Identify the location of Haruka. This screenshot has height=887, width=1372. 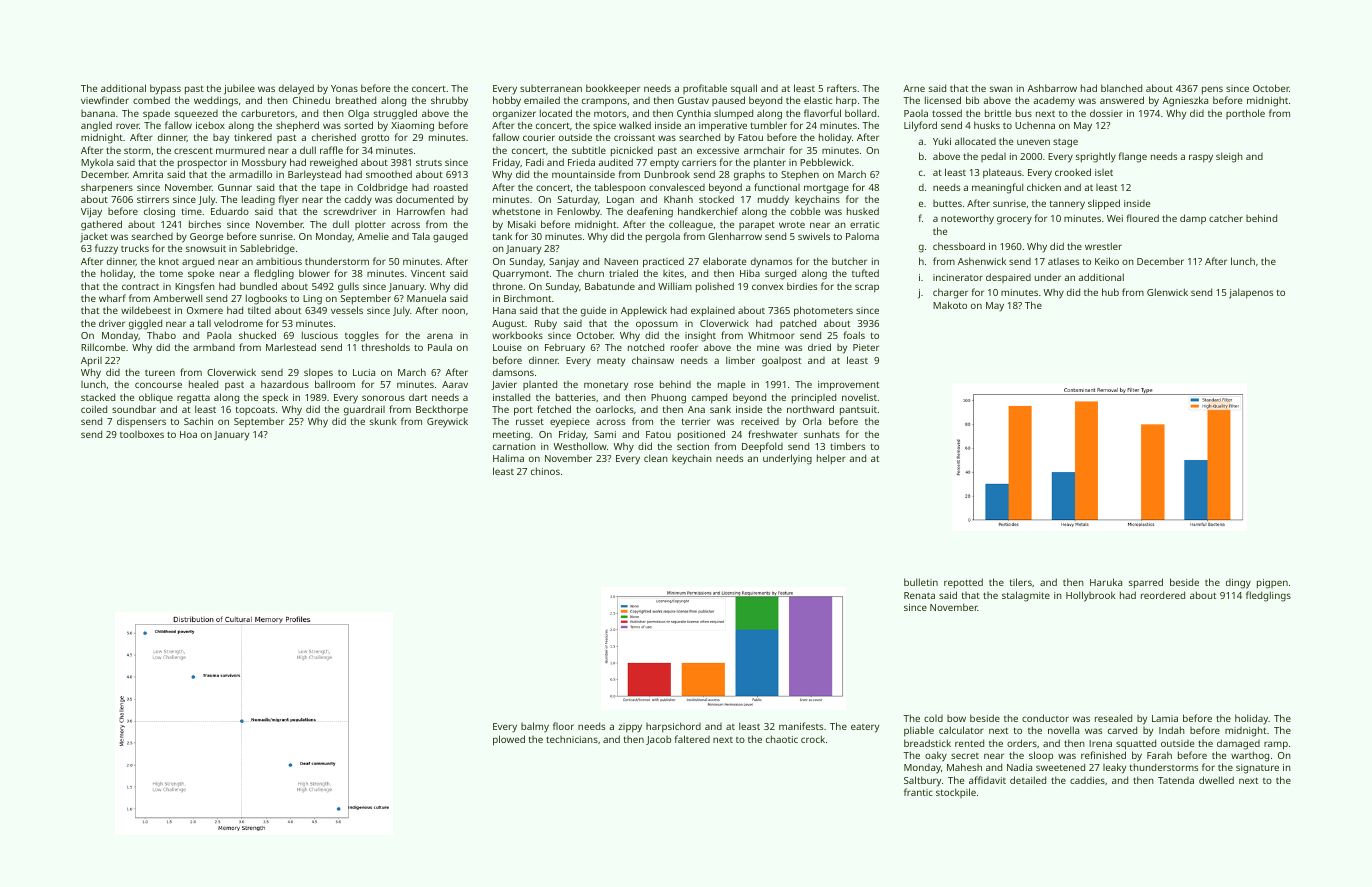
(1106, 582).
